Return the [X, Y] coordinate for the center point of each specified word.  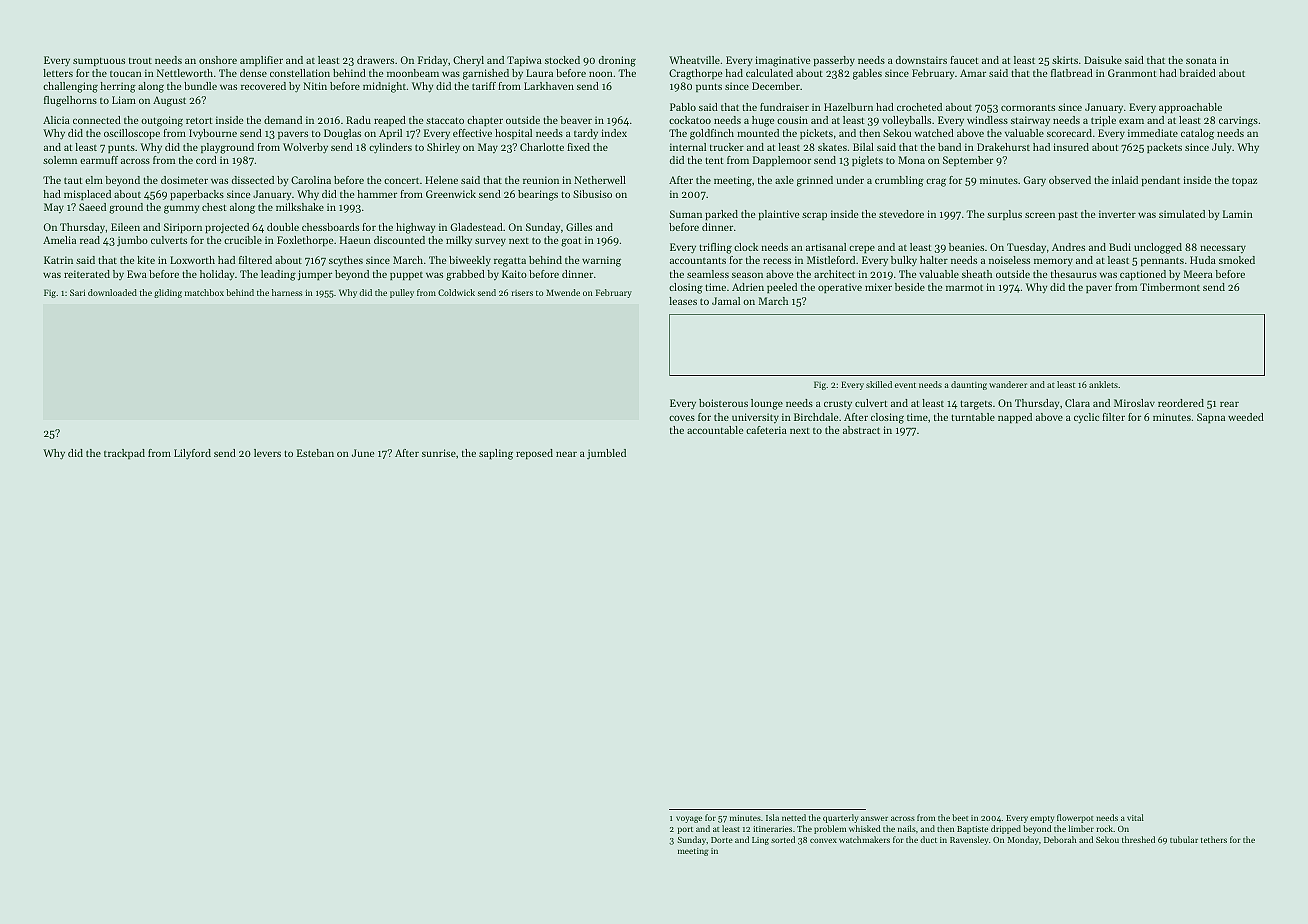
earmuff [99, 160]
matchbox [204, 292]
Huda [1203, 260]
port [685, 830]
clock [746, 247]
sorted [783, 839]
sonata [1201, 60]
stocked [562, 60]
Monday [1023, 840]
